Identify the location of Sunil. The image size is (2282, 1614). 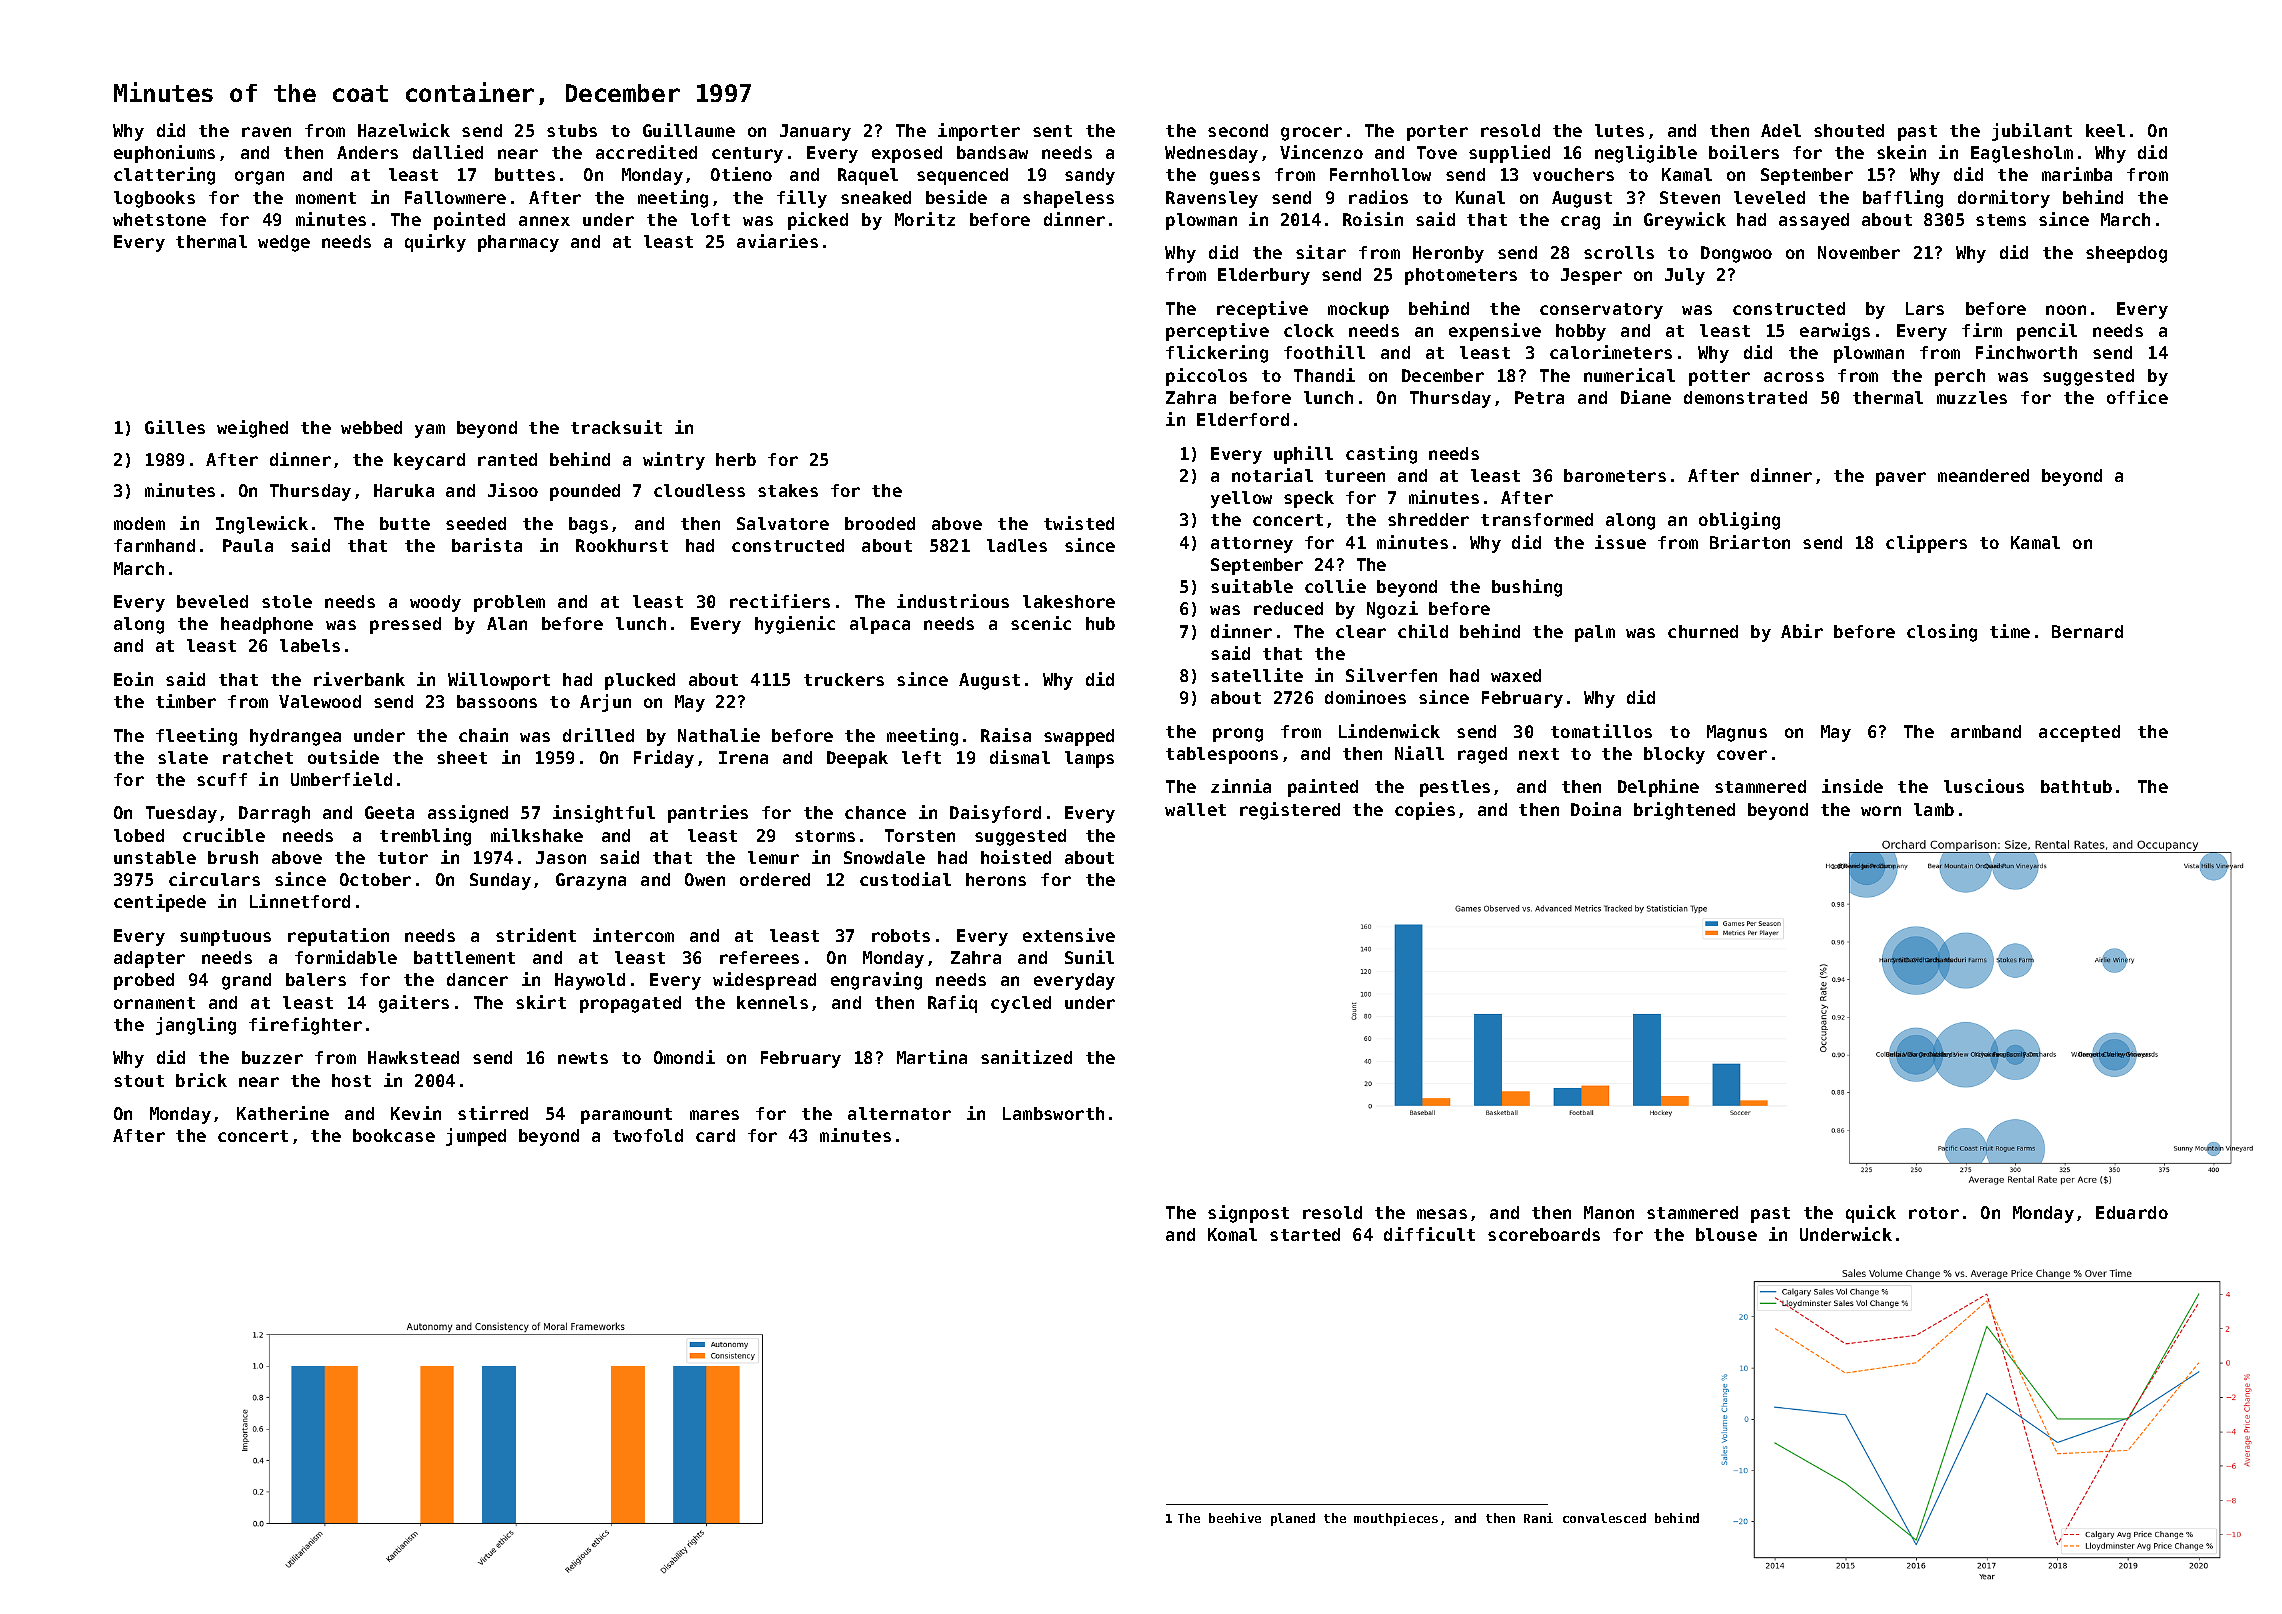
(1089, 957).
